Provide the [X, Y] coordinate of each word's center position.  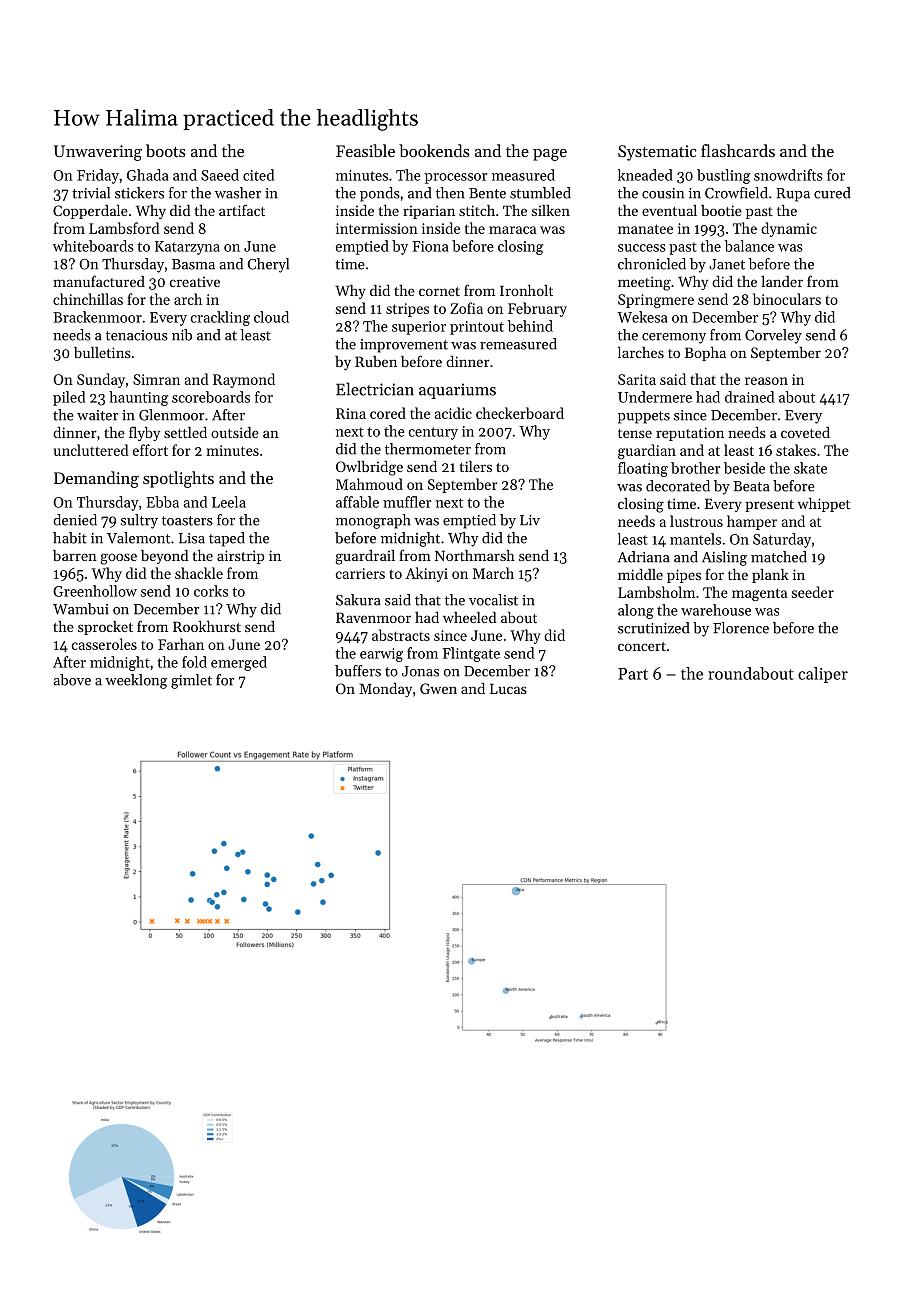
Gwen [438, 688]
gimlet [191, 681]
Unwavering [98, 153]
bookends [434, 150]
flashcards [738, 150]
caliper [823, 675]
